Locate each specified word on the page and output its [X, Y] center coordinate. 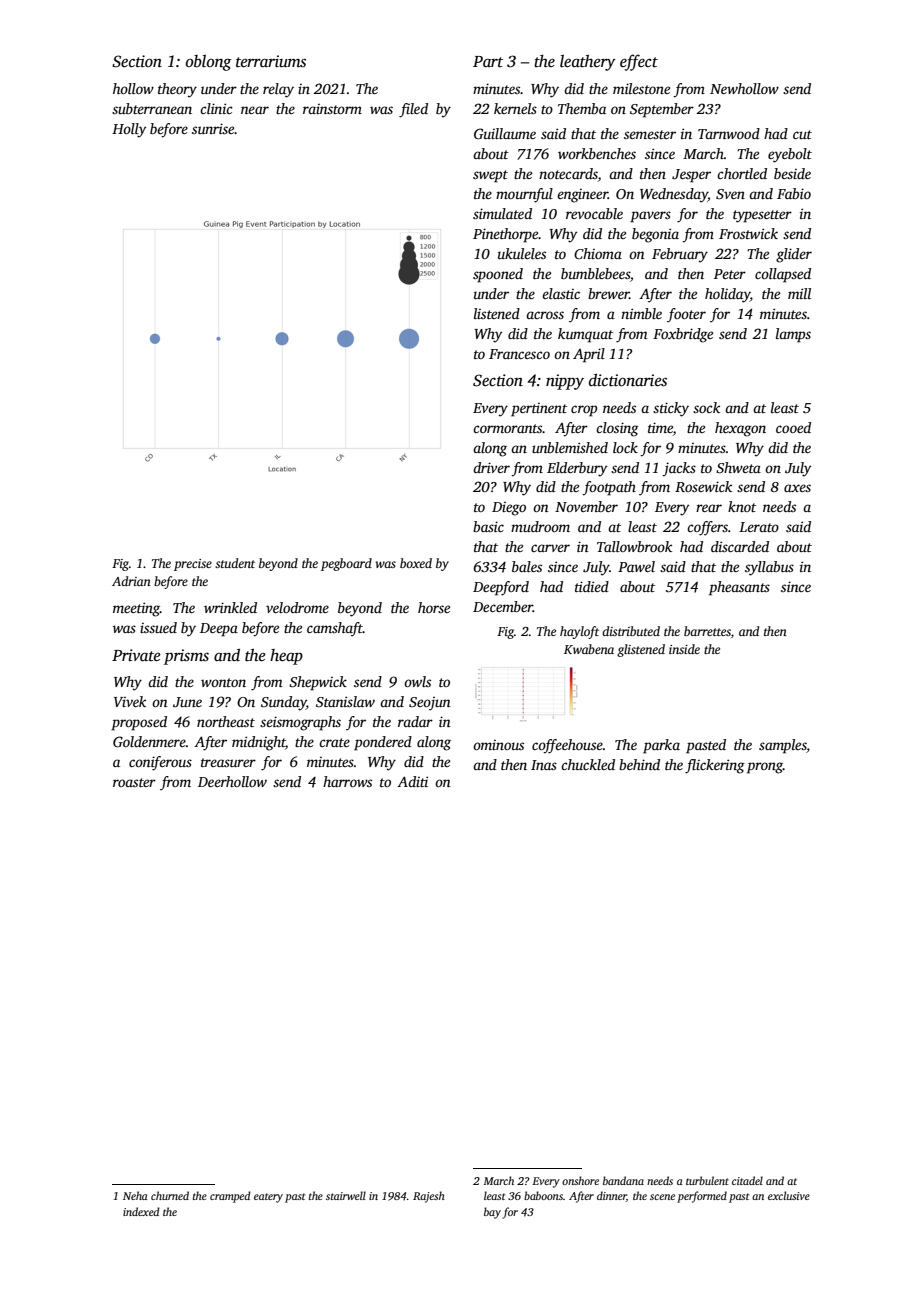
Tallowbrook [634, 546]
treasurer [228, 762]
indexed [141, 1211]
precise [193, 565]
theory [177, 90]
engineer [582, 196]
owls [417, 681]
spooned [498, 275]
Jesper [691, 176]
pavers [650, 217]
